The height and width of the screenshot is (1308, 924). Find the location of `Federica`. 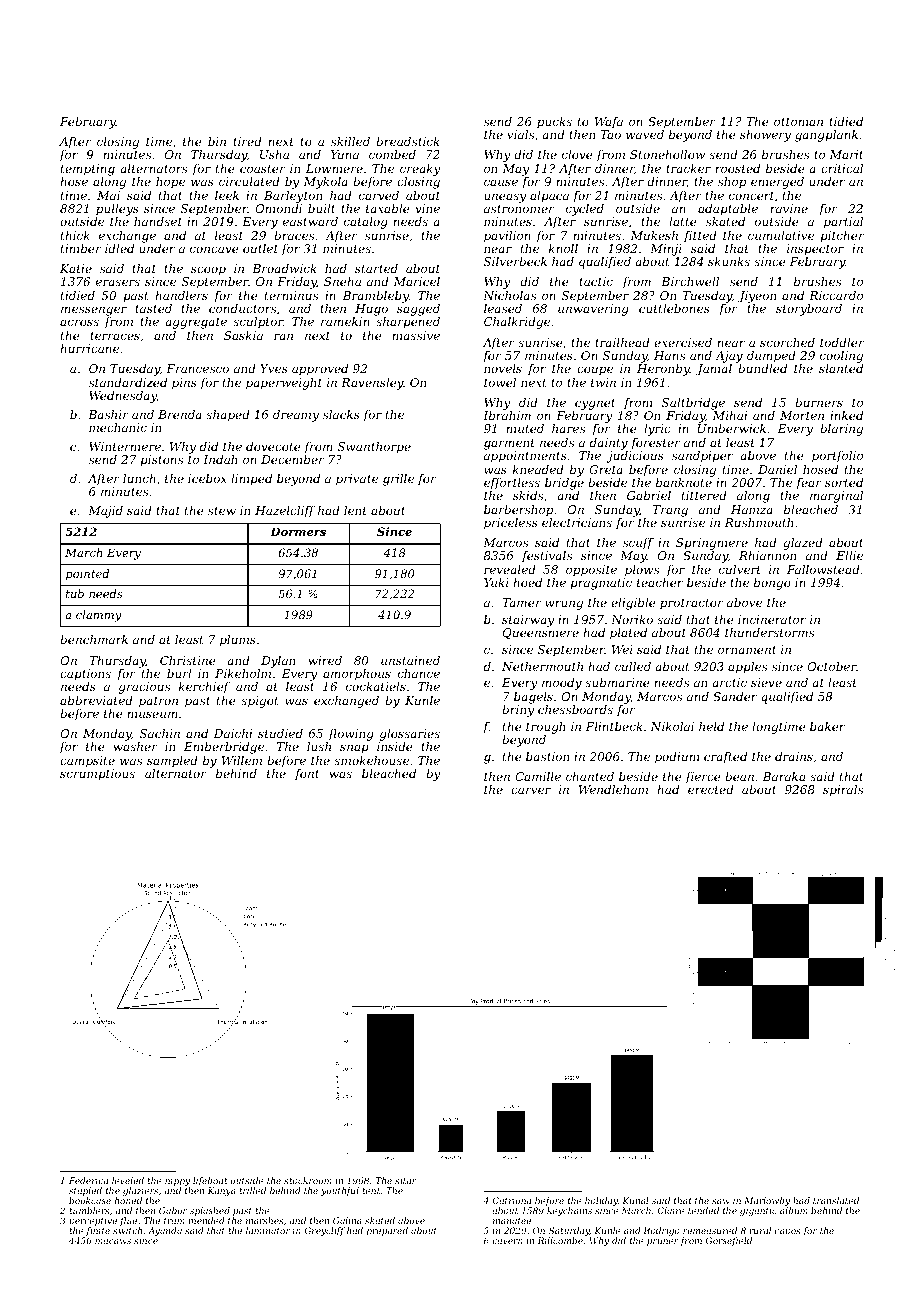

Federica is located at coordinates (88, 1180).
